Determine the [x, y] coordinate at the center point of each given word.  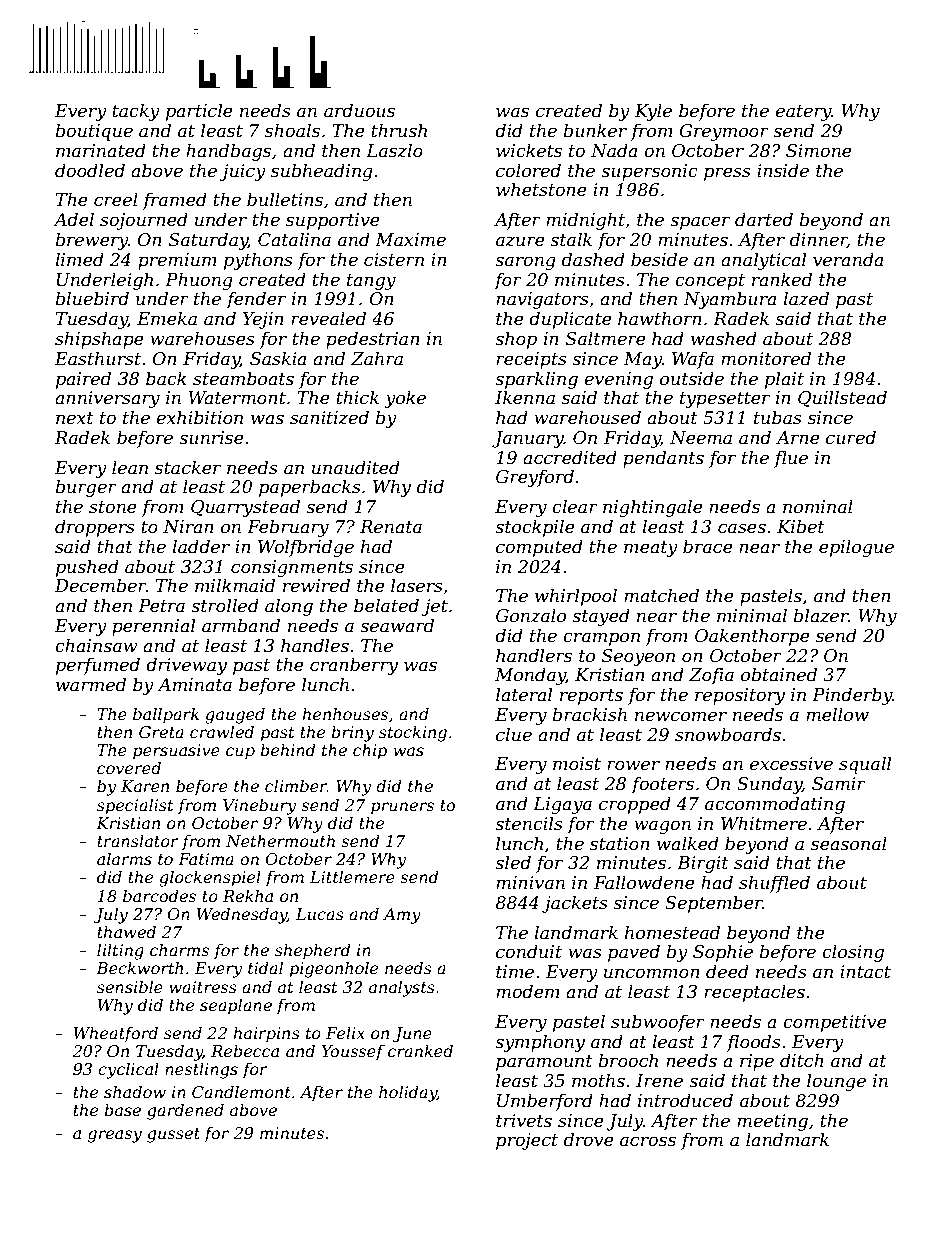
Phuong [199, 281]
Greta [161, 732]
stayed [601, 617]
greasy [115, 1136]
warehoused [587, 417]
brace [708, 546]
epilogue [856, 548]
